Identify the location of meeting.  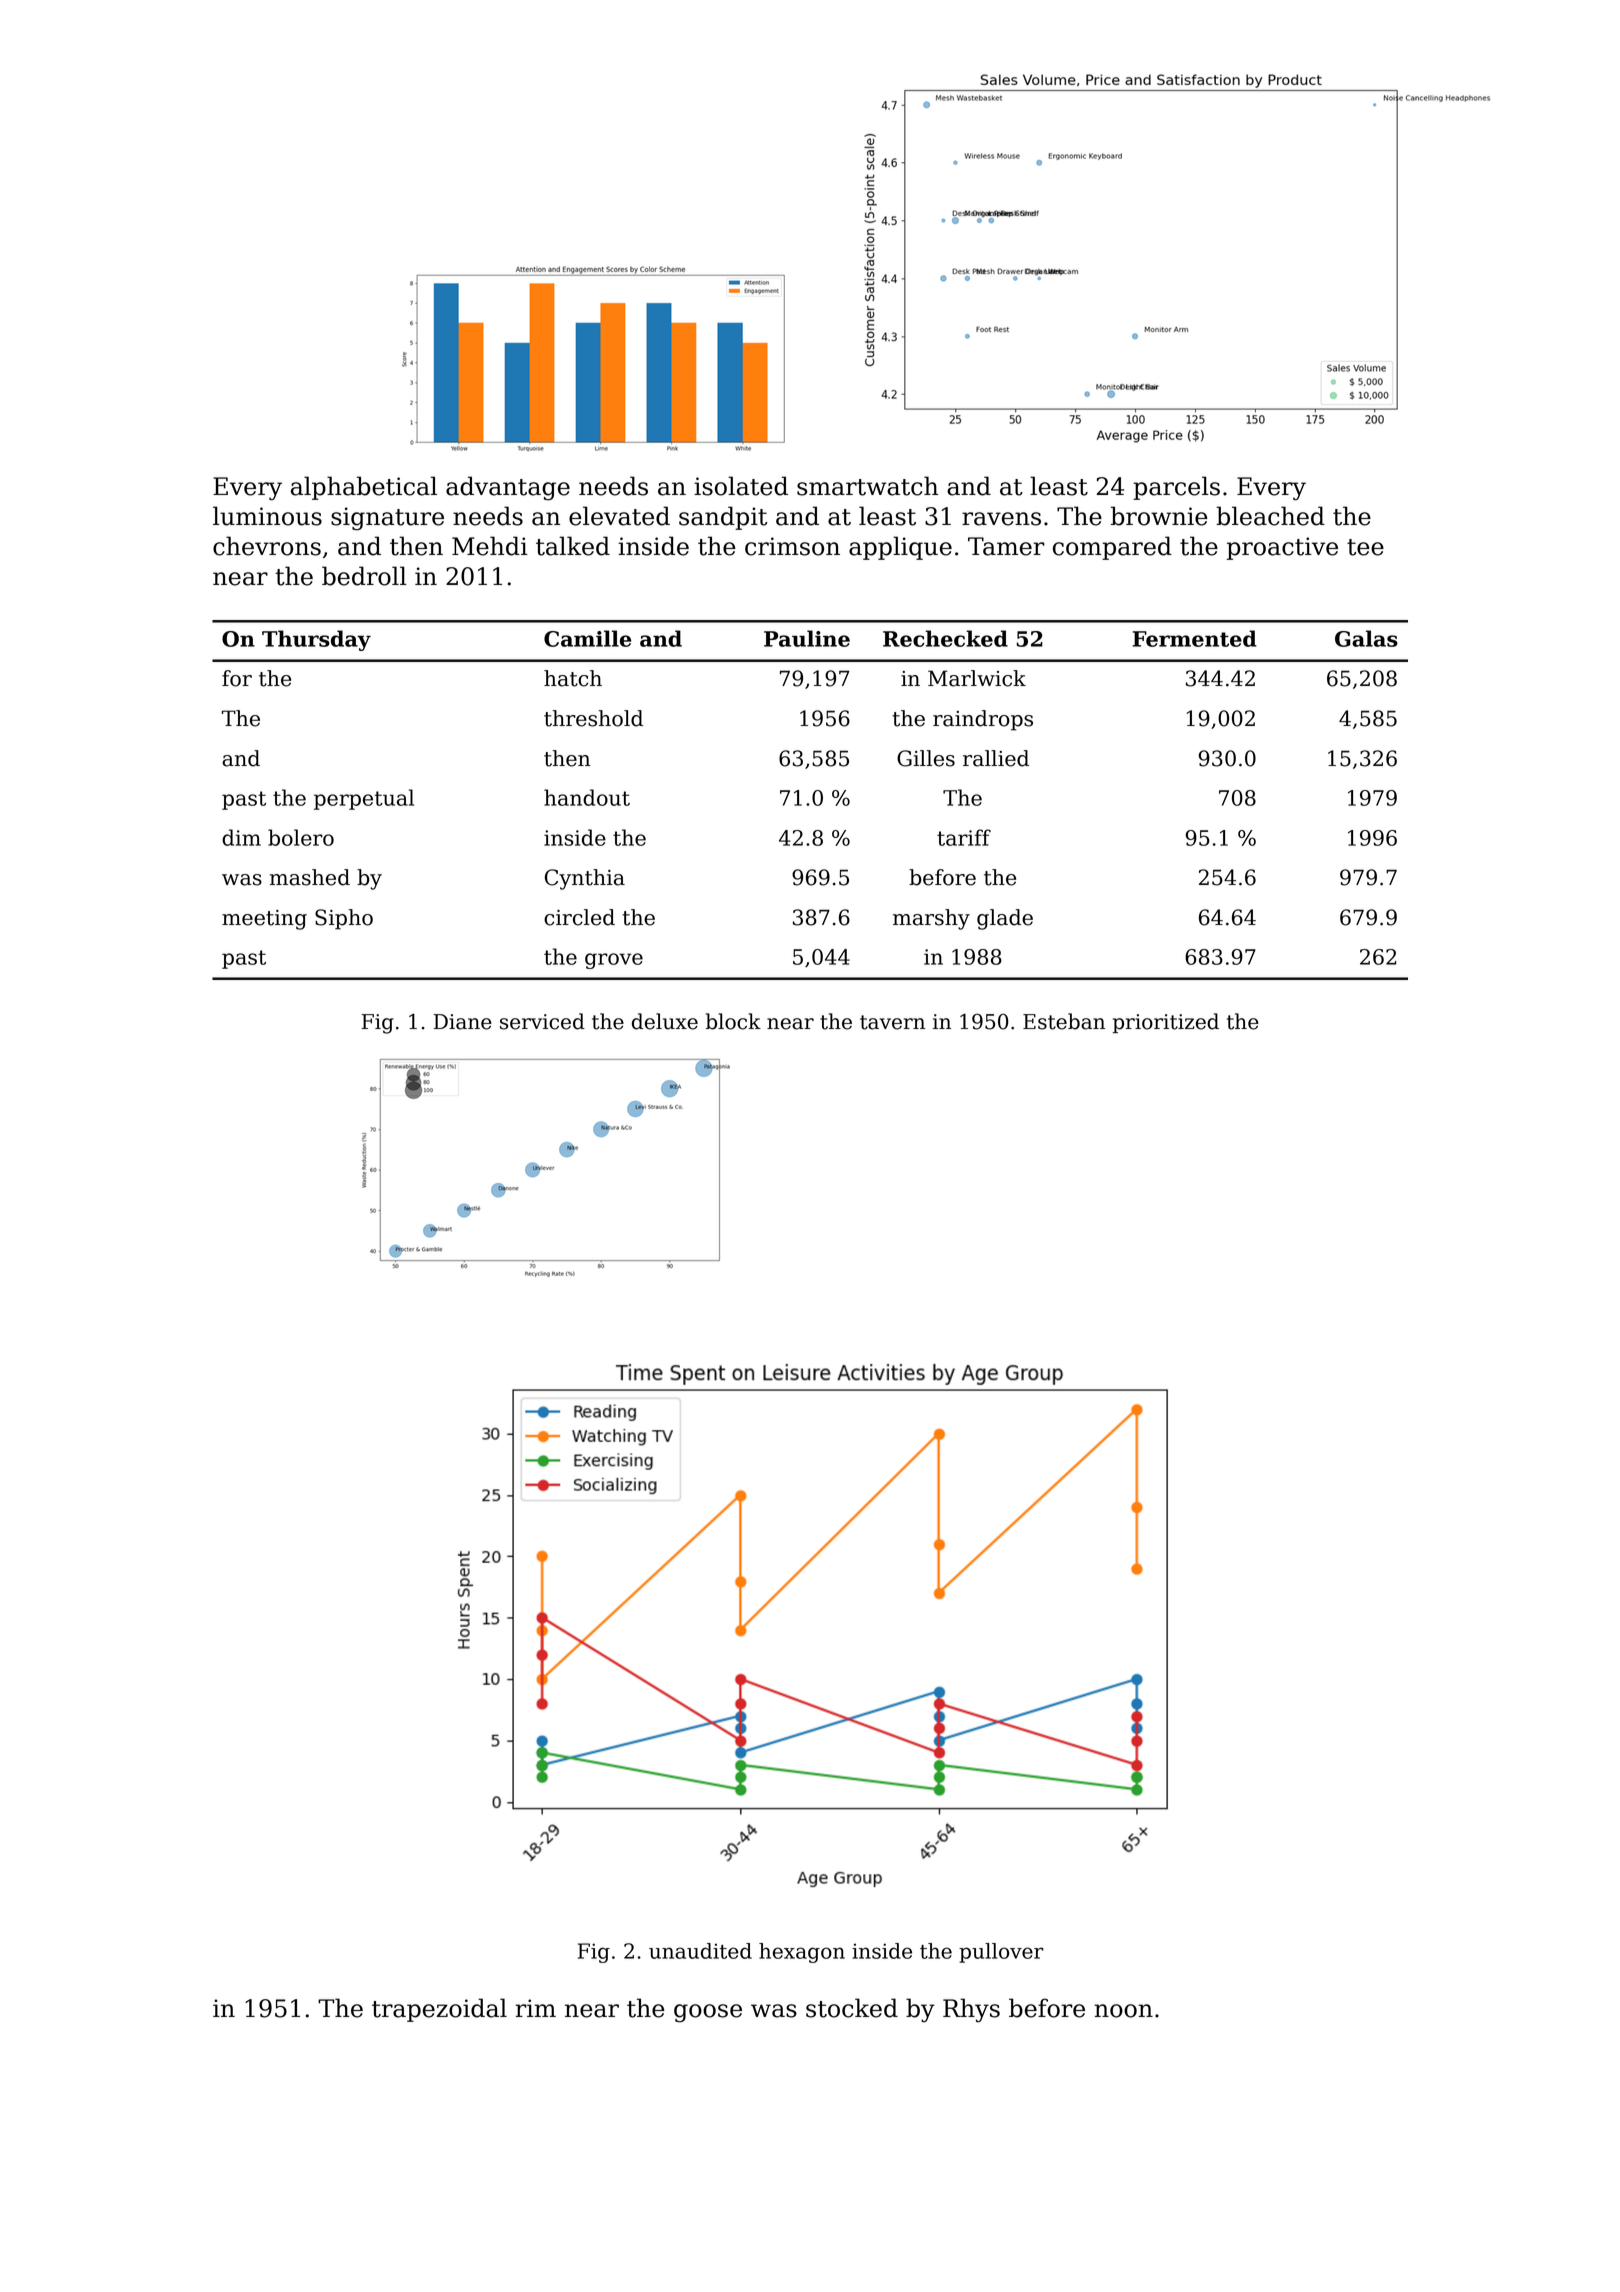
(264, 920).
